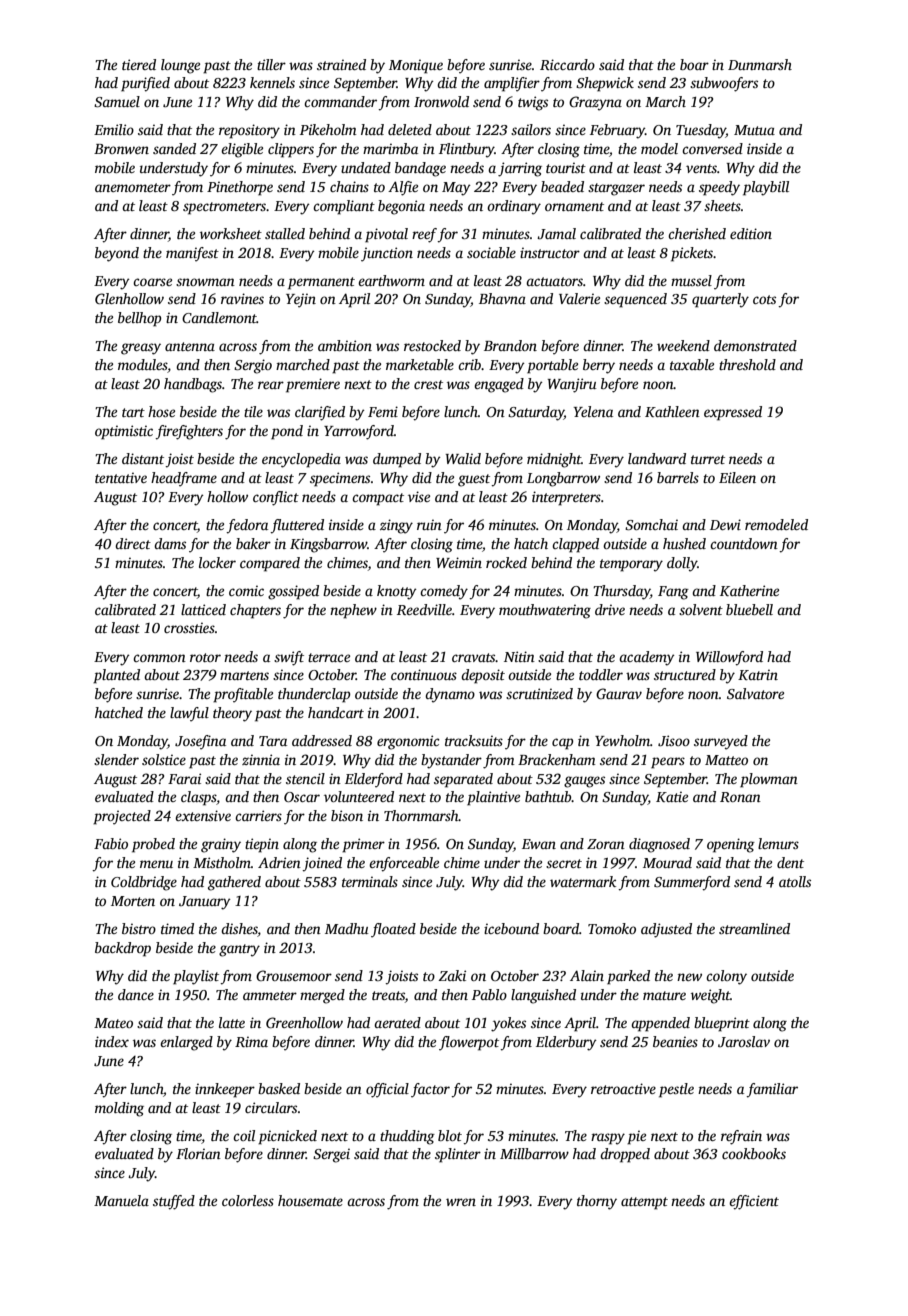 The image size is (908, 1316). Describe the element at coordinates (754, 1202) in the screenshot. I see `efficient` at that location.
